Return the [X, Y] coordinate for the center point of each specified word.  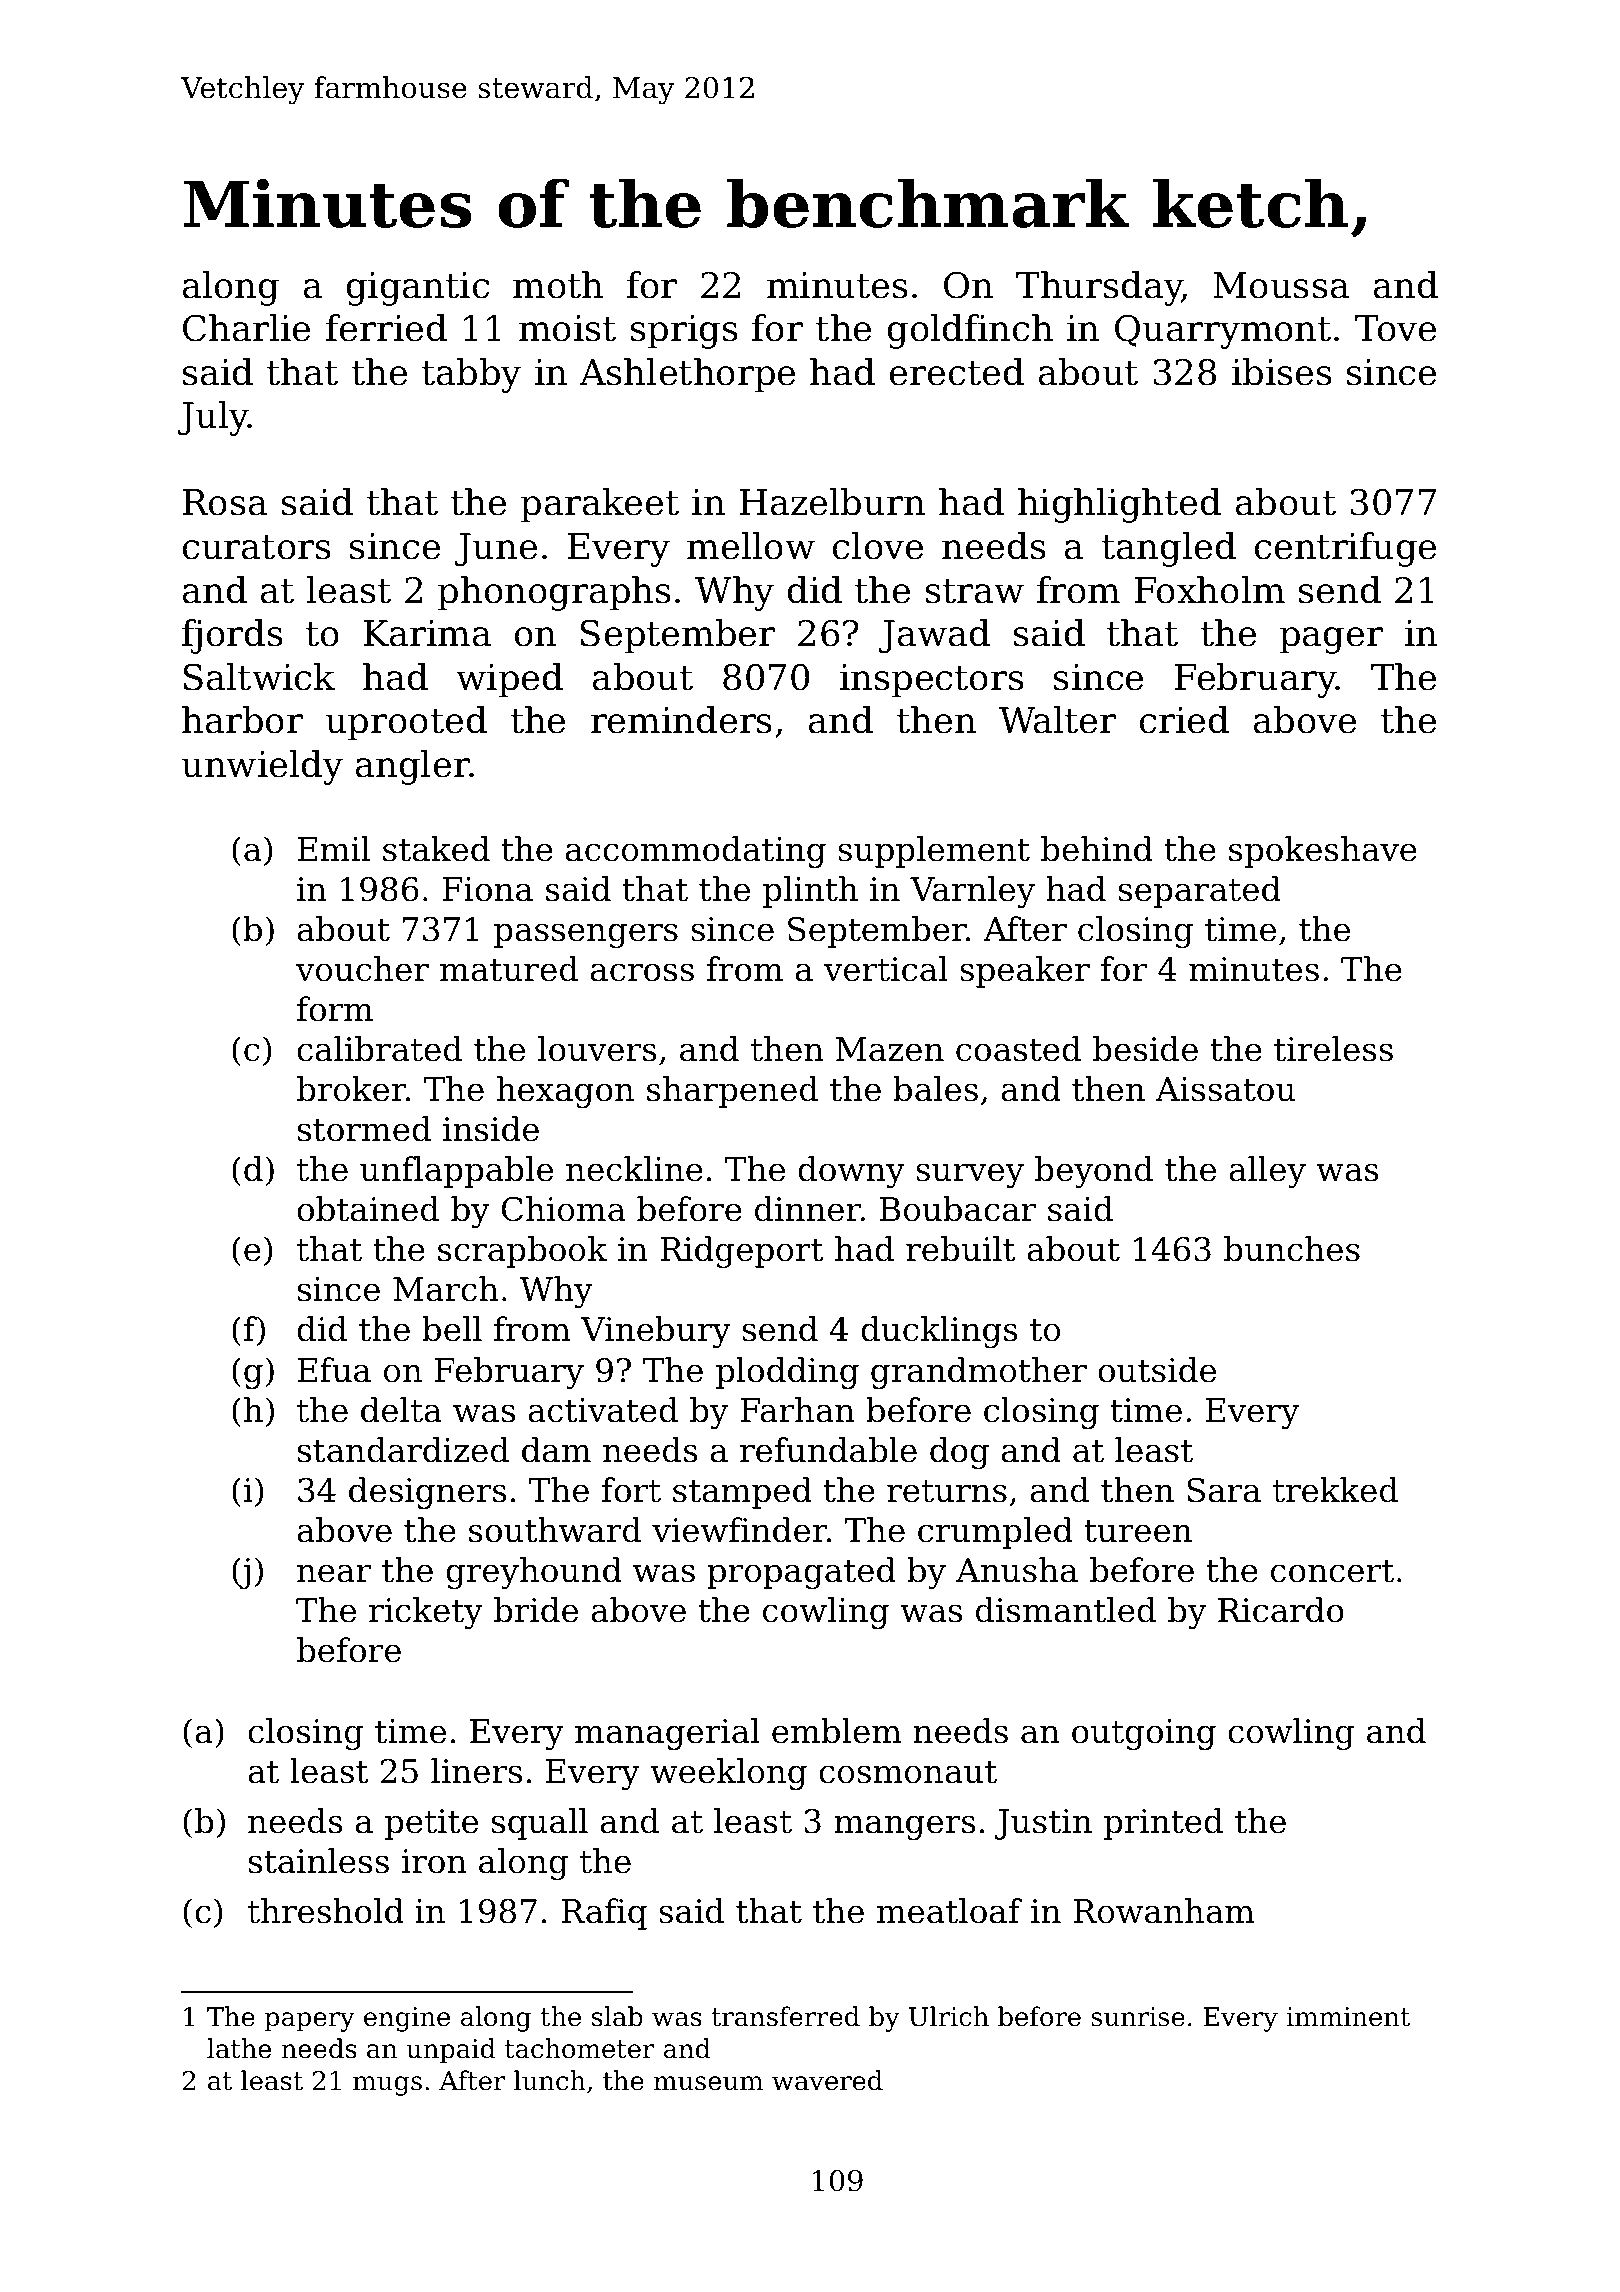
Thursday [1099, 288]
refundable [828, 1450]
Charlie [246, 328]
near [334, 1573]
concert [1332, 1571]
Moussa [1281, 285]
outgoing [1144, 1734]
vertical [886, 969]
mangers [905, 1827]
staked [436, 849]
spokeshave [1323, 852]
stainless [319, 1861]
